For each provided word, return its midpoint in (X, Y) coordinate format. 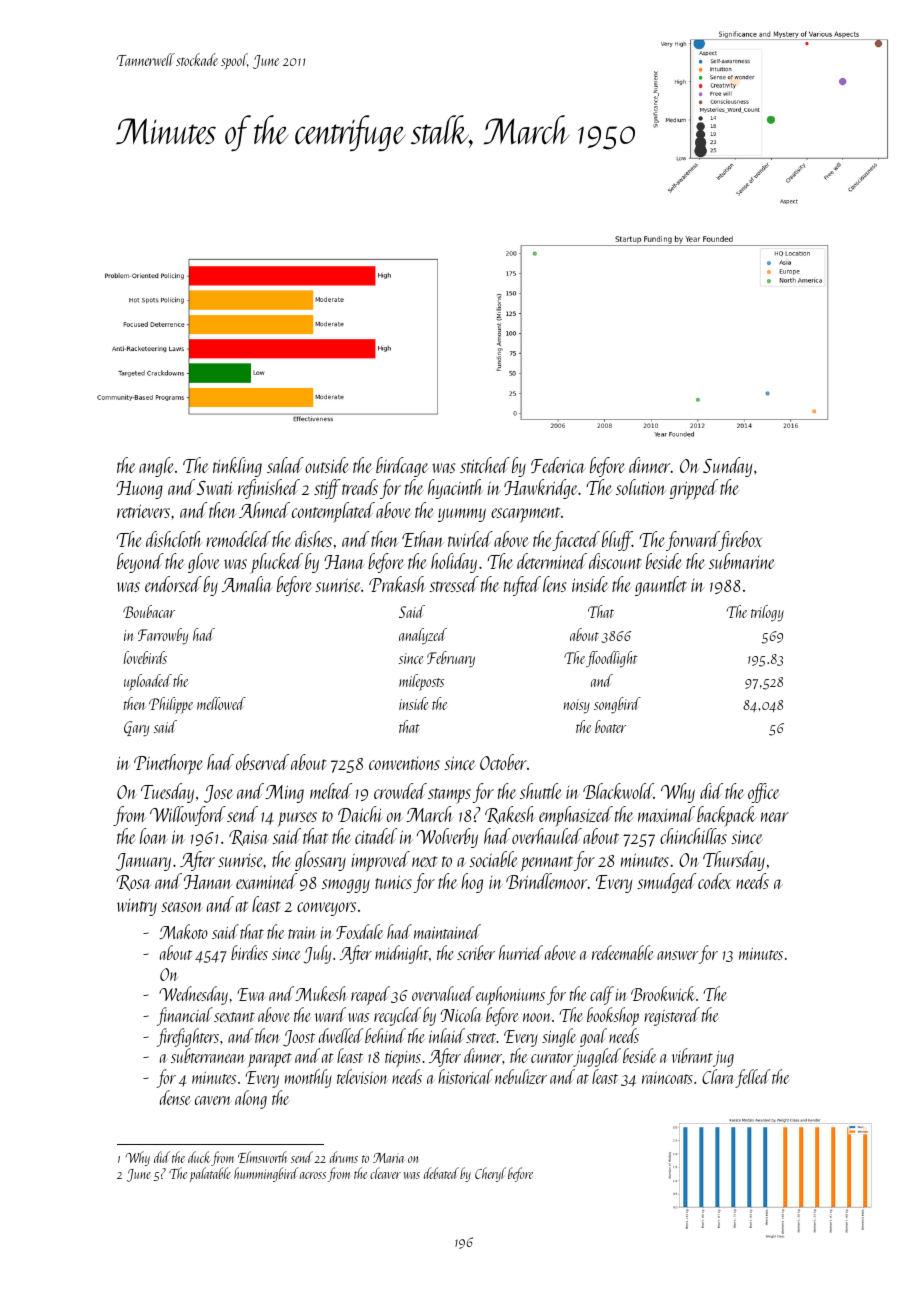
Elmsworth (262, 1157)
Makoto (183, 931)
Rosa (133, 883)
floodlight (611, 659)
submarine (742, 561)
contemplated (333, 512)
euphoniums (510, 995)
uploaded (148, 682)
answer (677, 955)
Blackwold (618, 791)
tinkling (237, 467)
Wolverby (447, 838)
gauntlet (661, 586)
